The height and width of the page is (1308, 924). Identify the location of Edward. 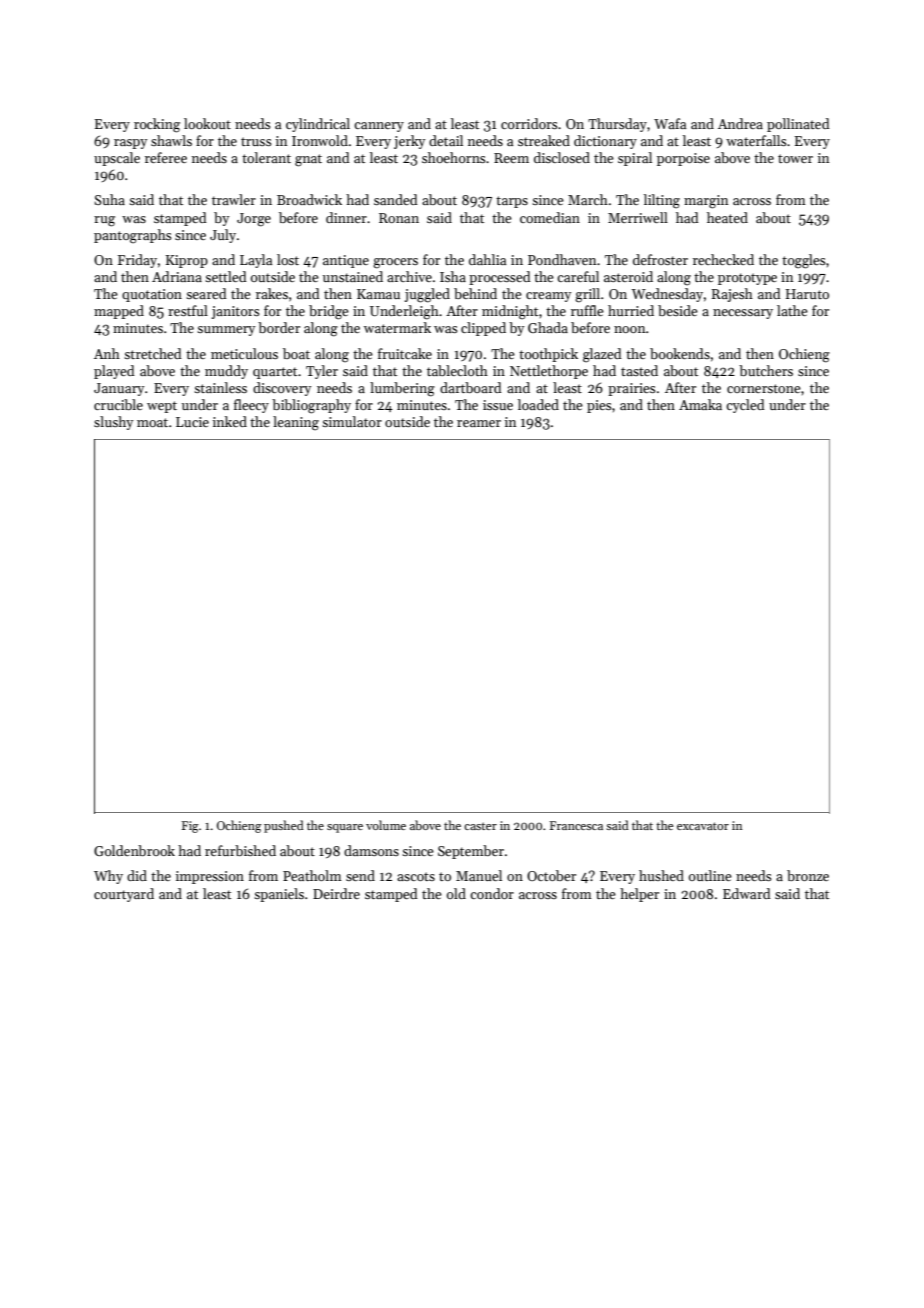
(747, 893).
